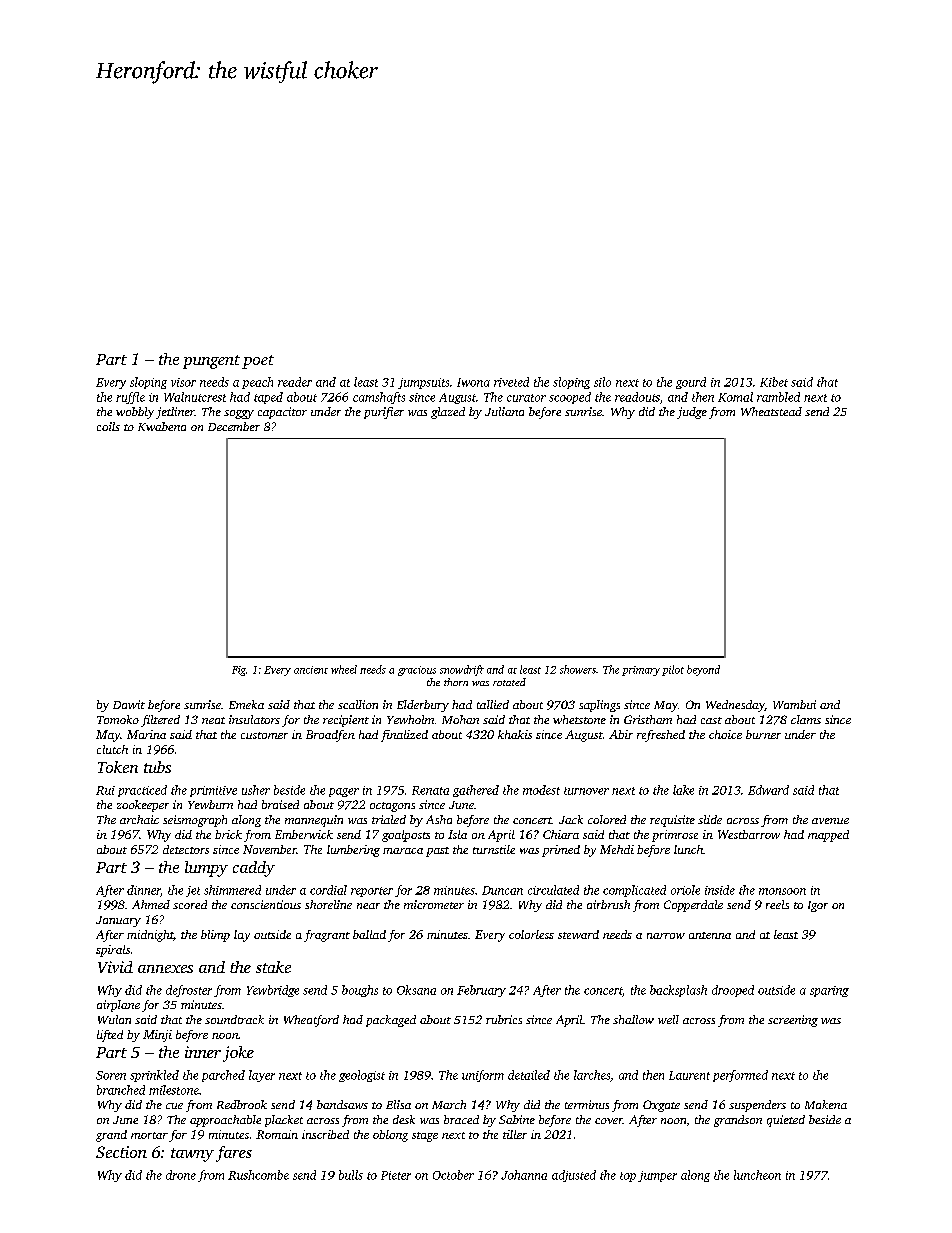 Image resolution: width=952 pixels, height=1233 pixels. I want to click on Kibet, so click(774, 382).
